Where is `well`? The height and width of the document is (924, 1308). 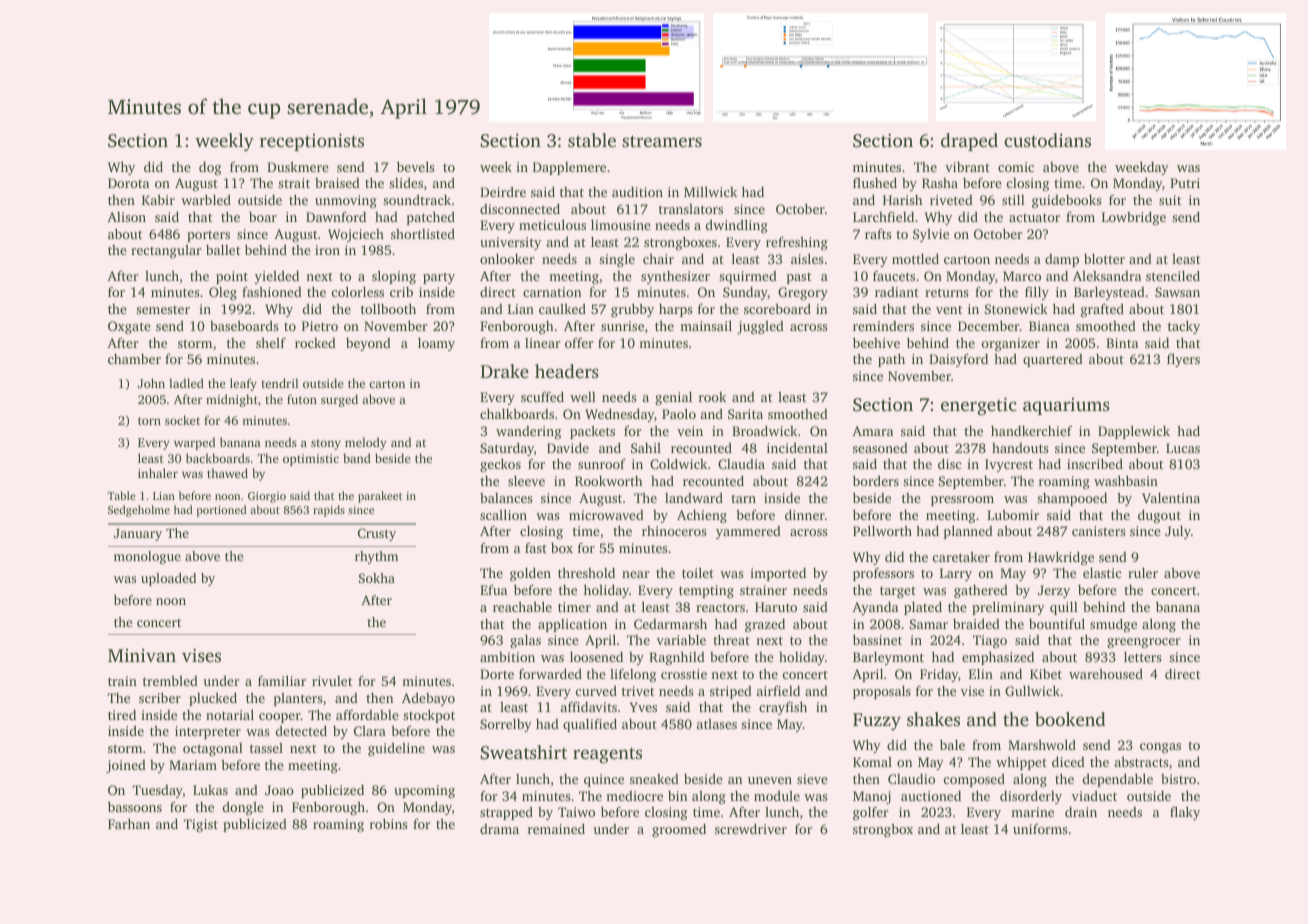 well is located at coordinates (583, 397).
